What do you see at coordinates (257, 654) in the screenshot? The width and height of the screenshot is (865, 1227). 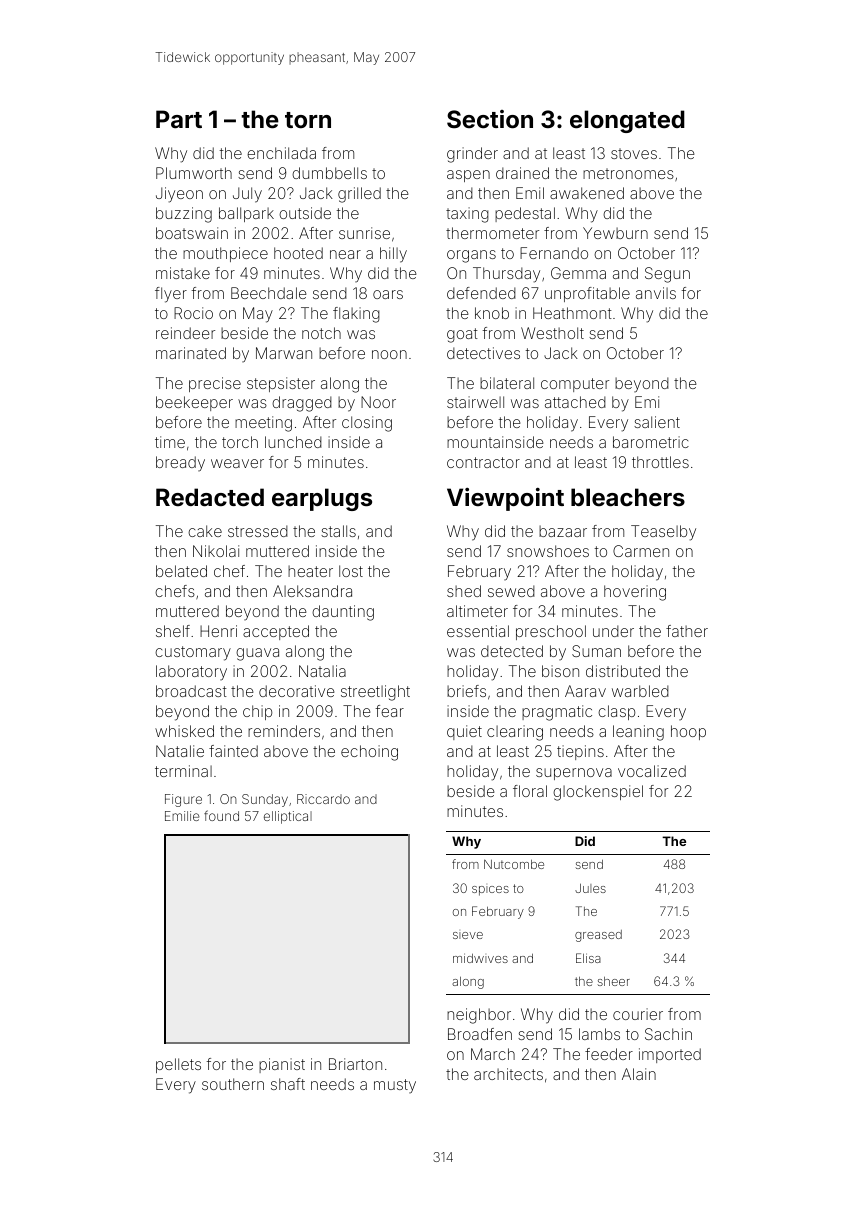 I see `guava` at bounding box center [257, 654].
